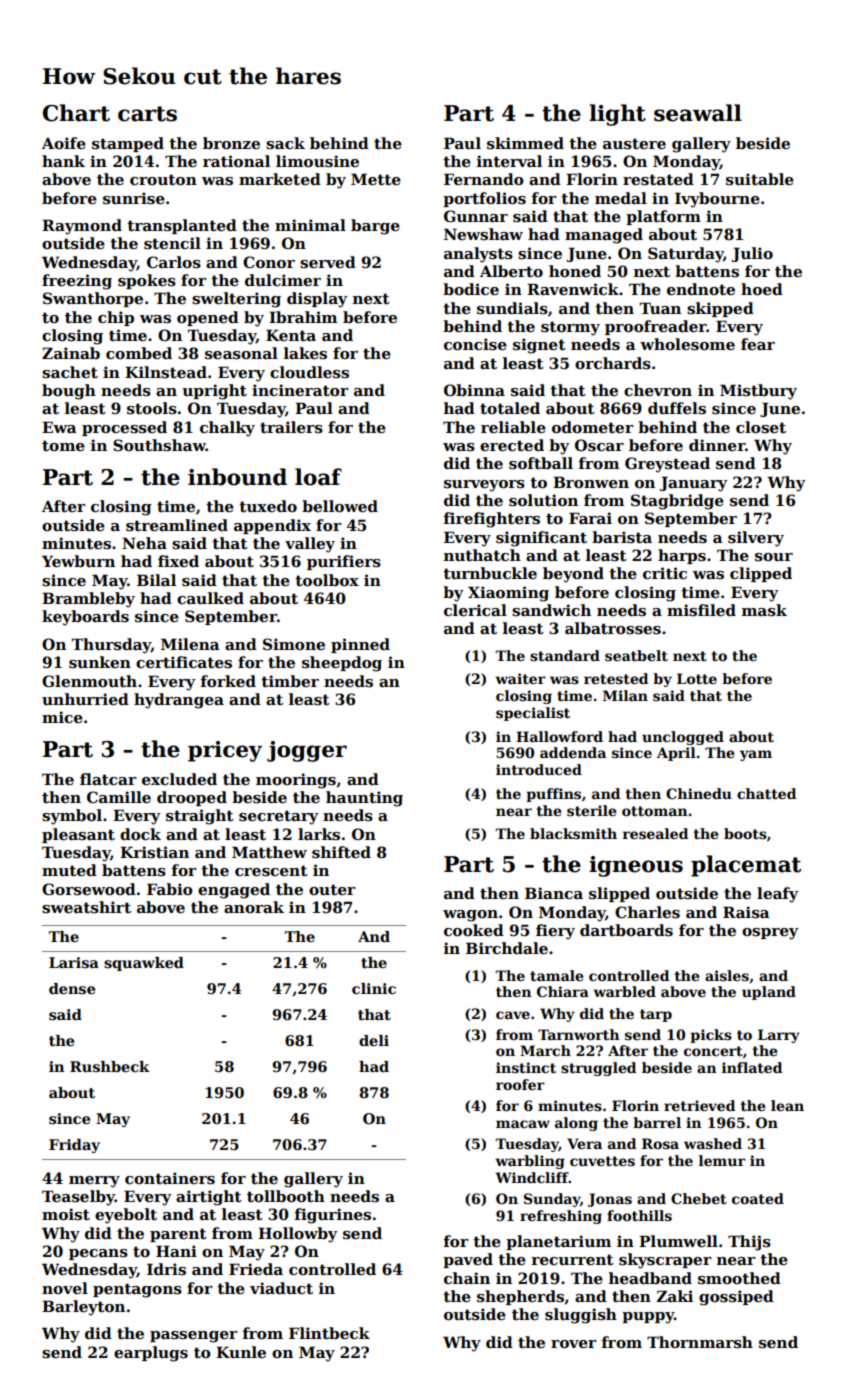 Image resolution: width=849 pixels, height=1400 pixels. What do you see at coordinates (227, 429) in the page?
I see `chalky` at bounding box center [227, 429].
